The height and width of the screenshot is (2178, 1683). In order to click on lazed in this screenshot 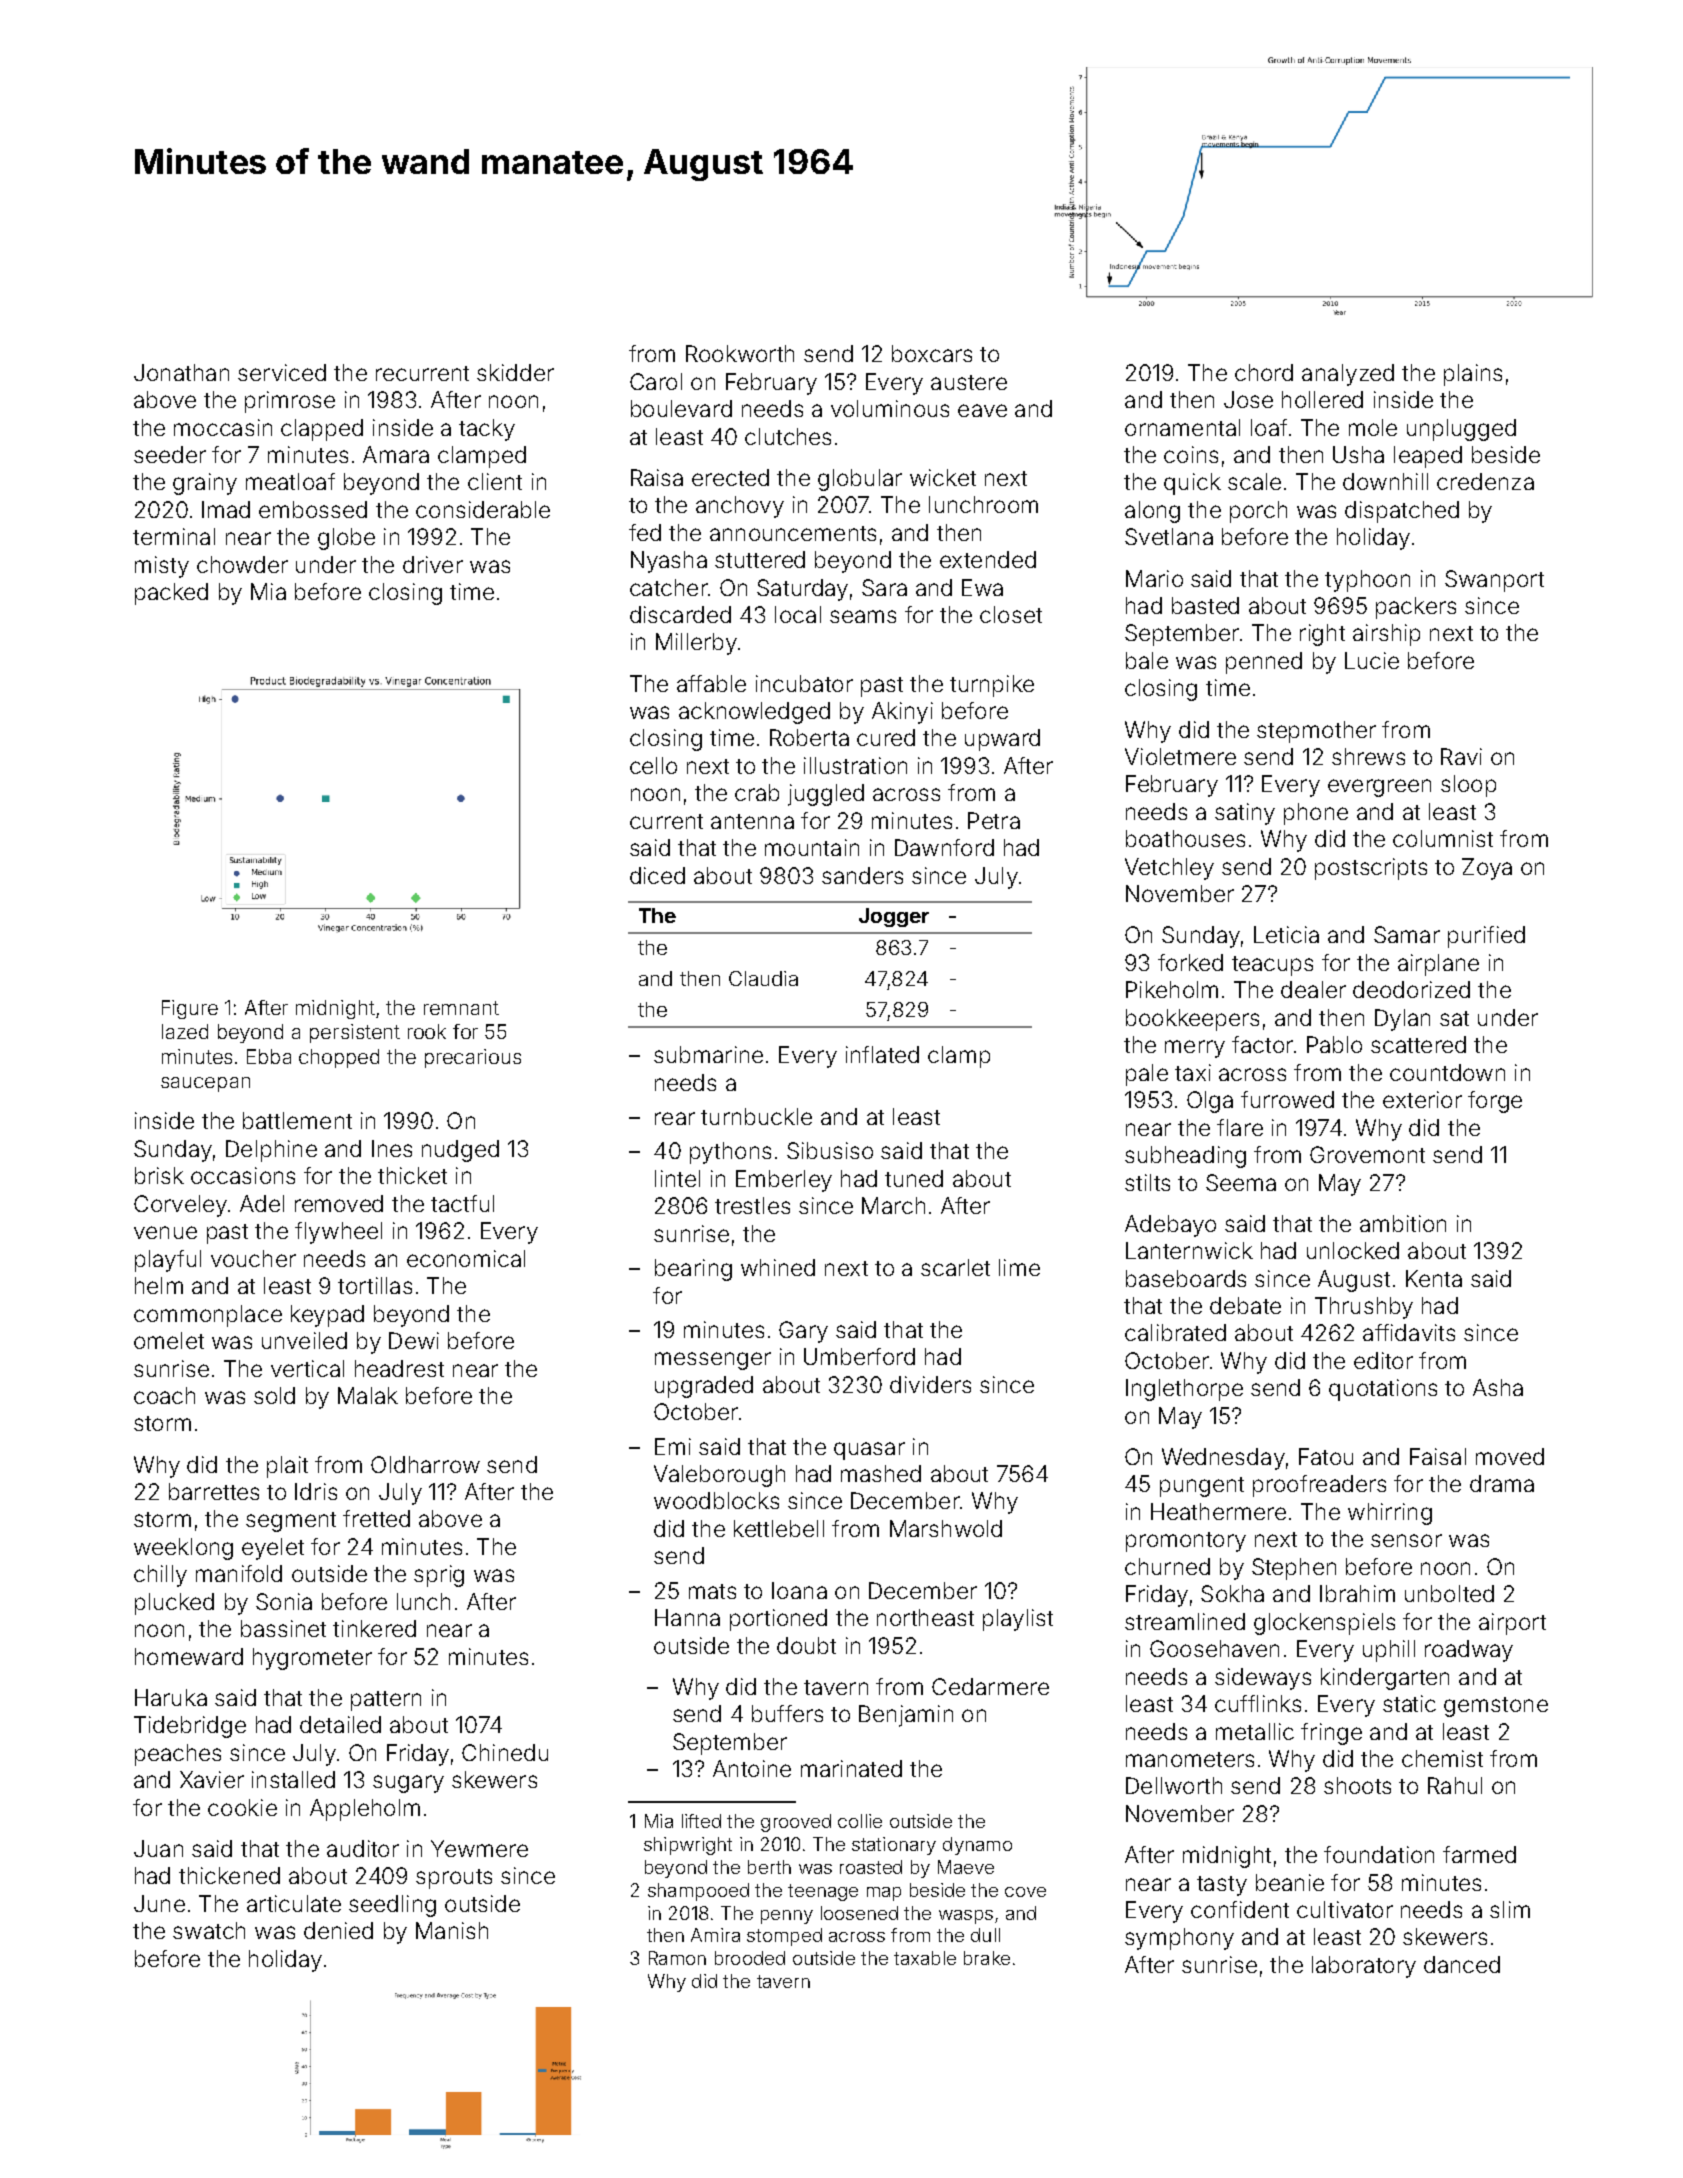, I will do `click(185, 1031)`.
